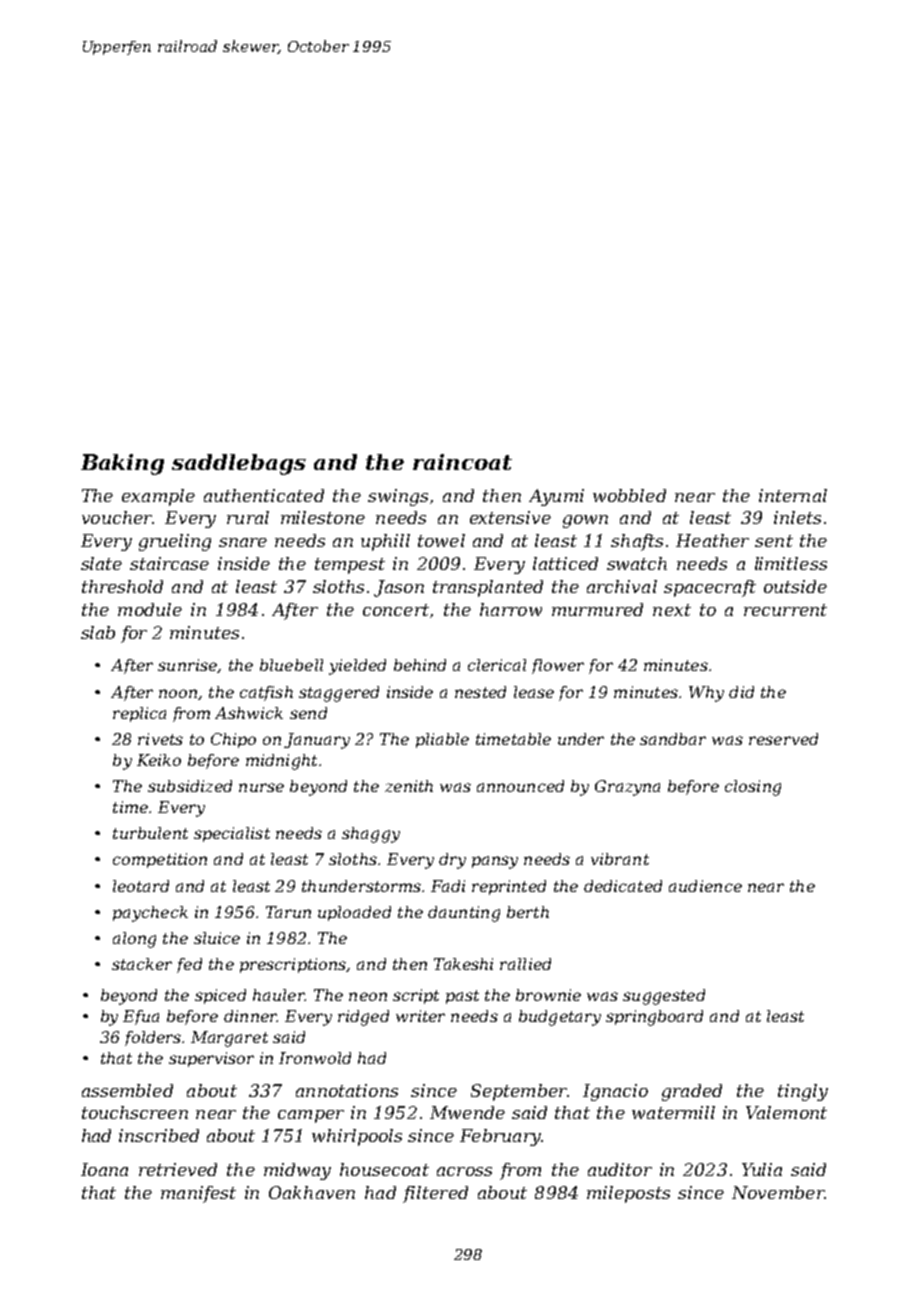 This screenshot has width=908, height=1316. I want to click on mileposts, so click(628, 1194).
